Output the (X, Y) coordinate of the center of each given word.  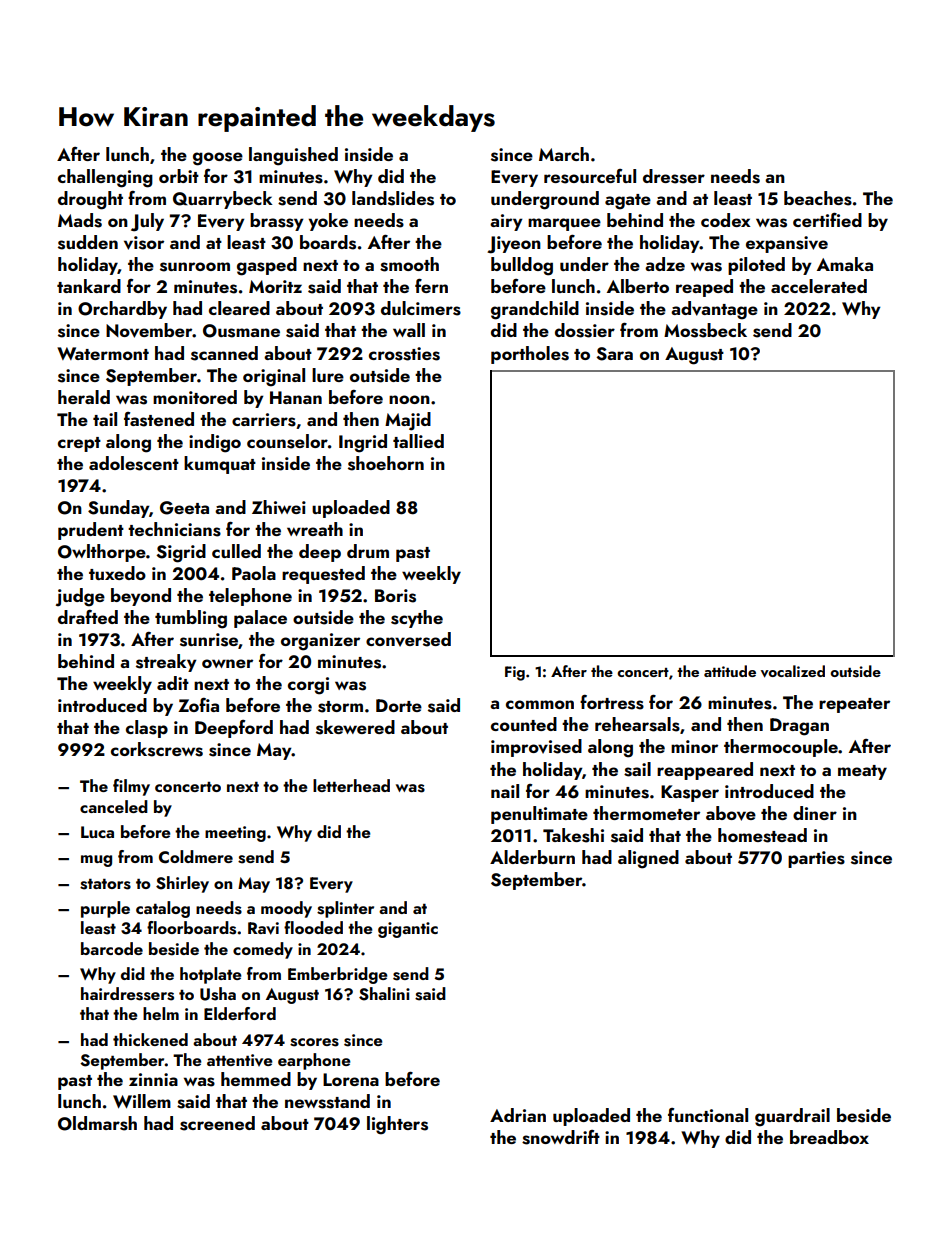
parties (816, 859)
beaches (818, 198)
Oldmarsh (97, 1123)
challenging (105, 178)
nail (505, 791)
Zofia (198, 705)
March (564, 154)
